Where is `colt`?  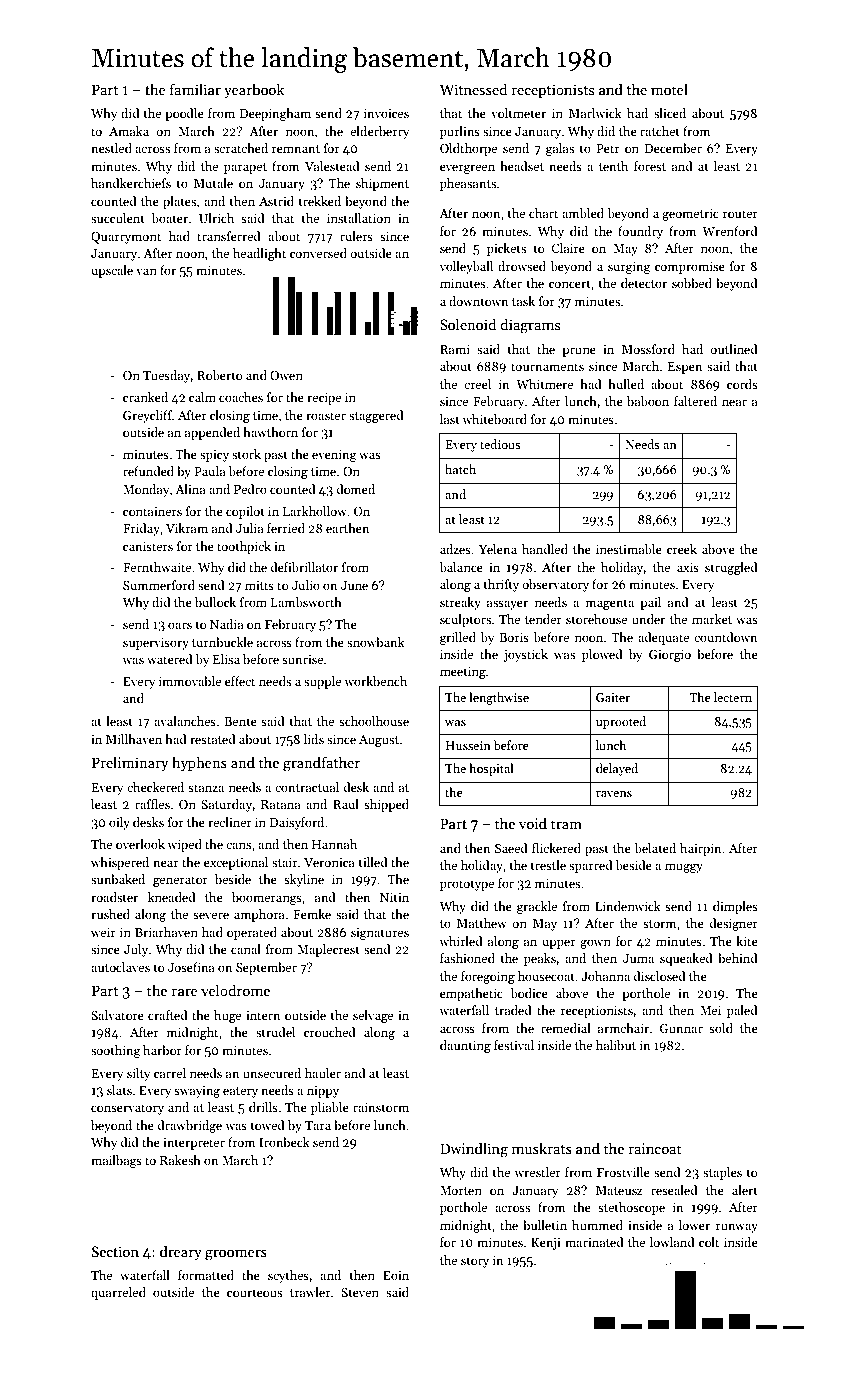 colt is located at coordinates (709, 1242).
